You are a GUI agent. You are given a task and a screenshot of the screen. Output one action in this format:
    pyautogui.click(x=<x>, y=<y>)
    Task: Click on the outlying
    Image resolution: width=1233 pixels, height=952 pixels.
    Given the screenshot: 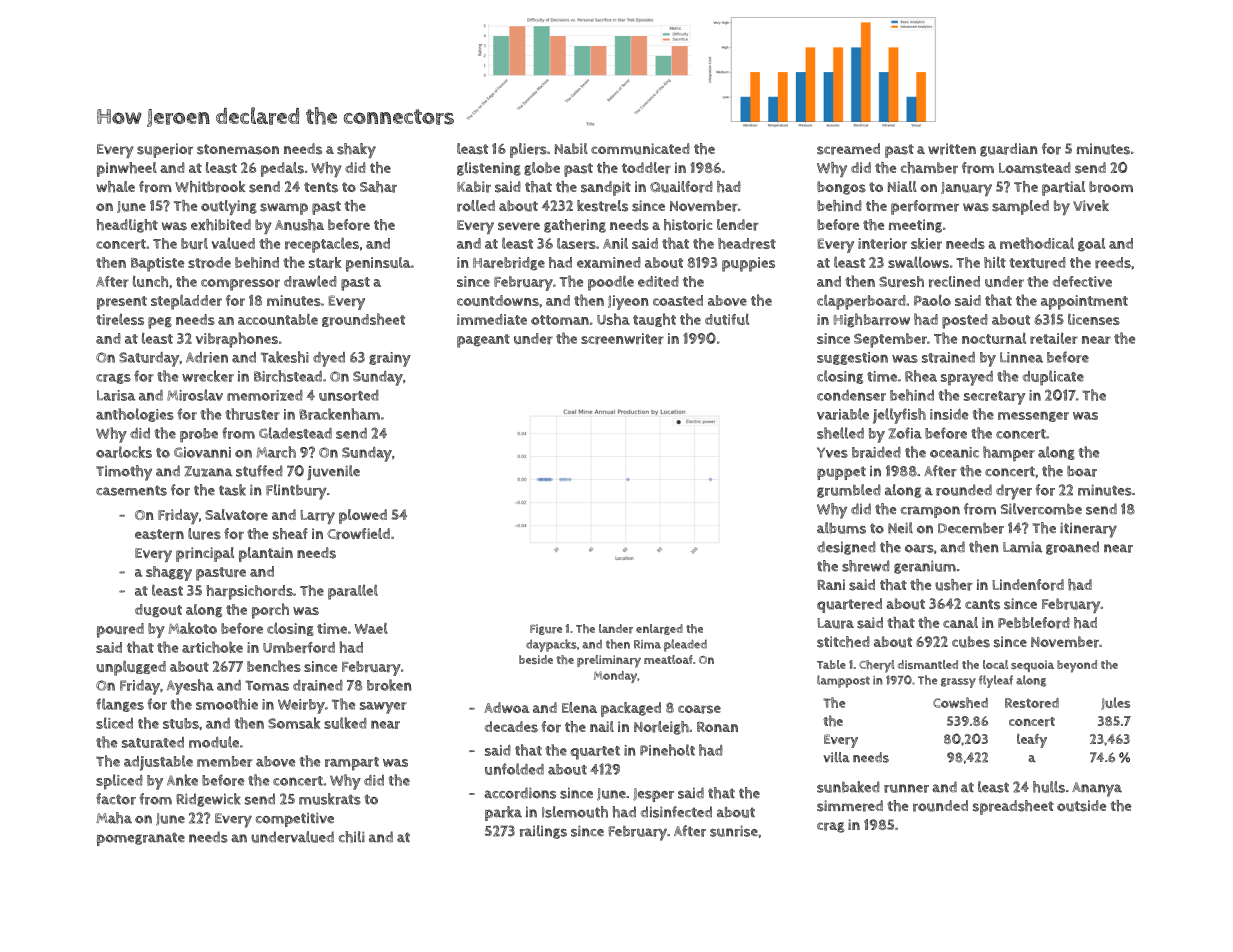 What is the action you would take?
    pyautogui.click(x=229, y=207)
